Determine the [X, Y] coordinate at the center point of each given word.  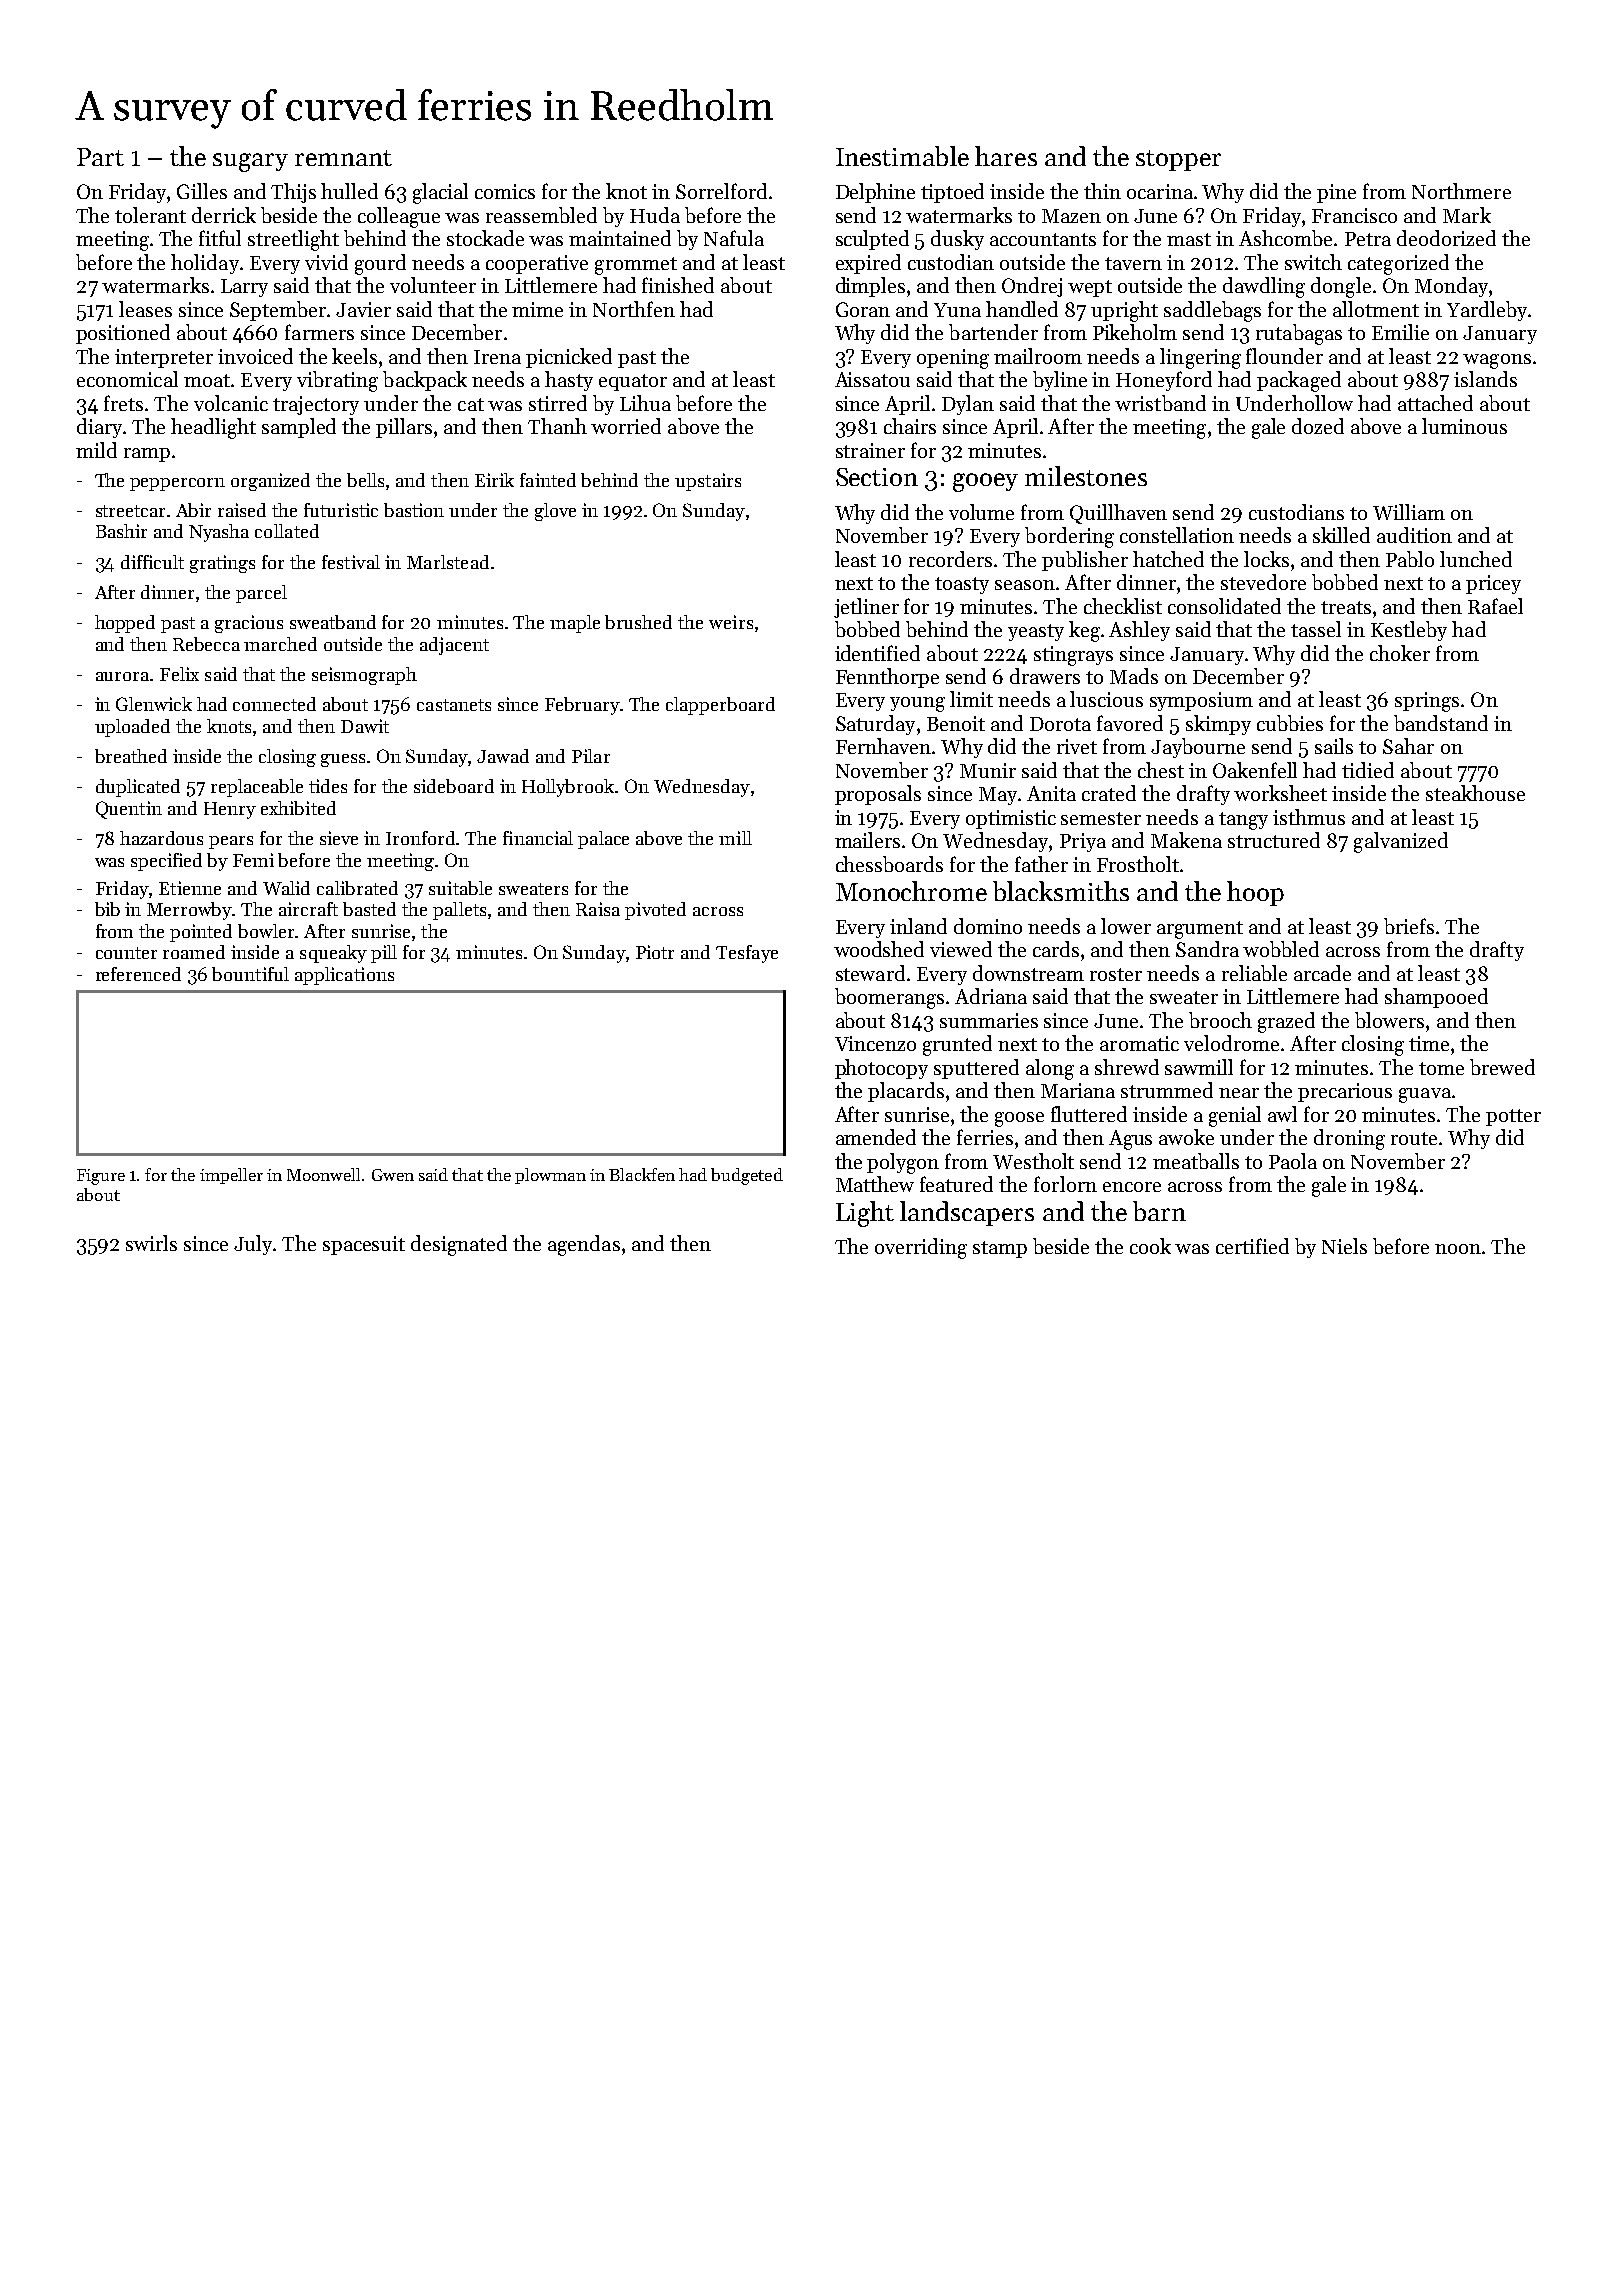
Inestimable [902, 156]
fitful [220, 238]
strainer [870, 450]
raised [242, 510]
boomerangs [889, 998]
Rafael [1495, 606]
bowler [267, 931]
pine [1336, 193]
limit [971, 699]
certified [1252, 1246]
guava [1425, 1095]
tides [328, 786]
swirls [151, 1243]
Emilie [1400, 332]
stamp [1000, 1249]
